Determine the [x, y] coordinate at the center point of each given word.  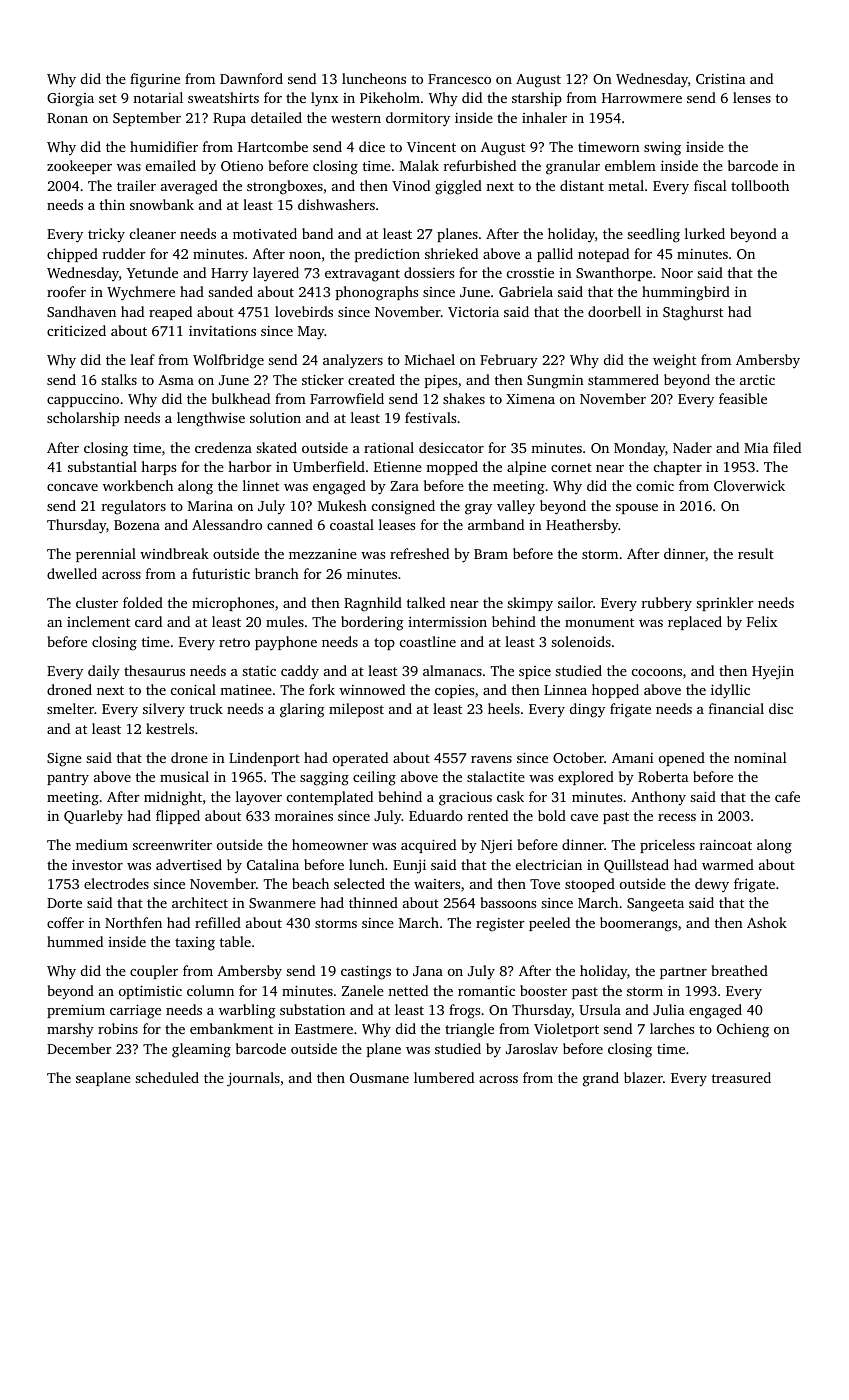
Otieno [242, 166]
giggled [458, 187]
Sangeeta [655, 905]
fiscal [710, 185]
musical [184, 776]
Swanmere [282, 903]
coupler [154, 972]
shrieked [451, 253]
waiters [437, 884]
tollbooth [760, 185]
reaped [170, 313]
